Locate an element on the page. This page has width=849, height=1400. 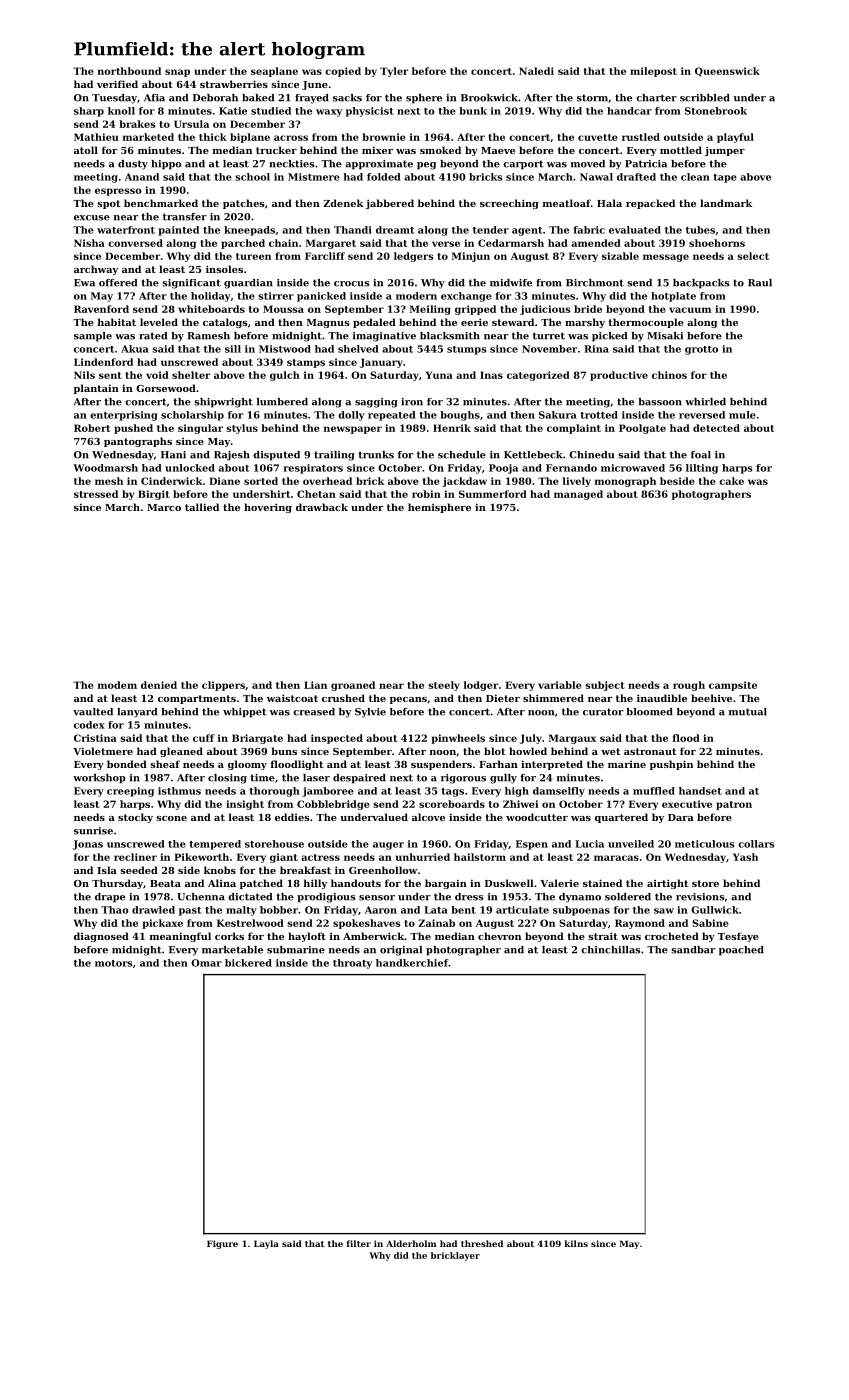
Nils is located at coordinates (84, 375).
